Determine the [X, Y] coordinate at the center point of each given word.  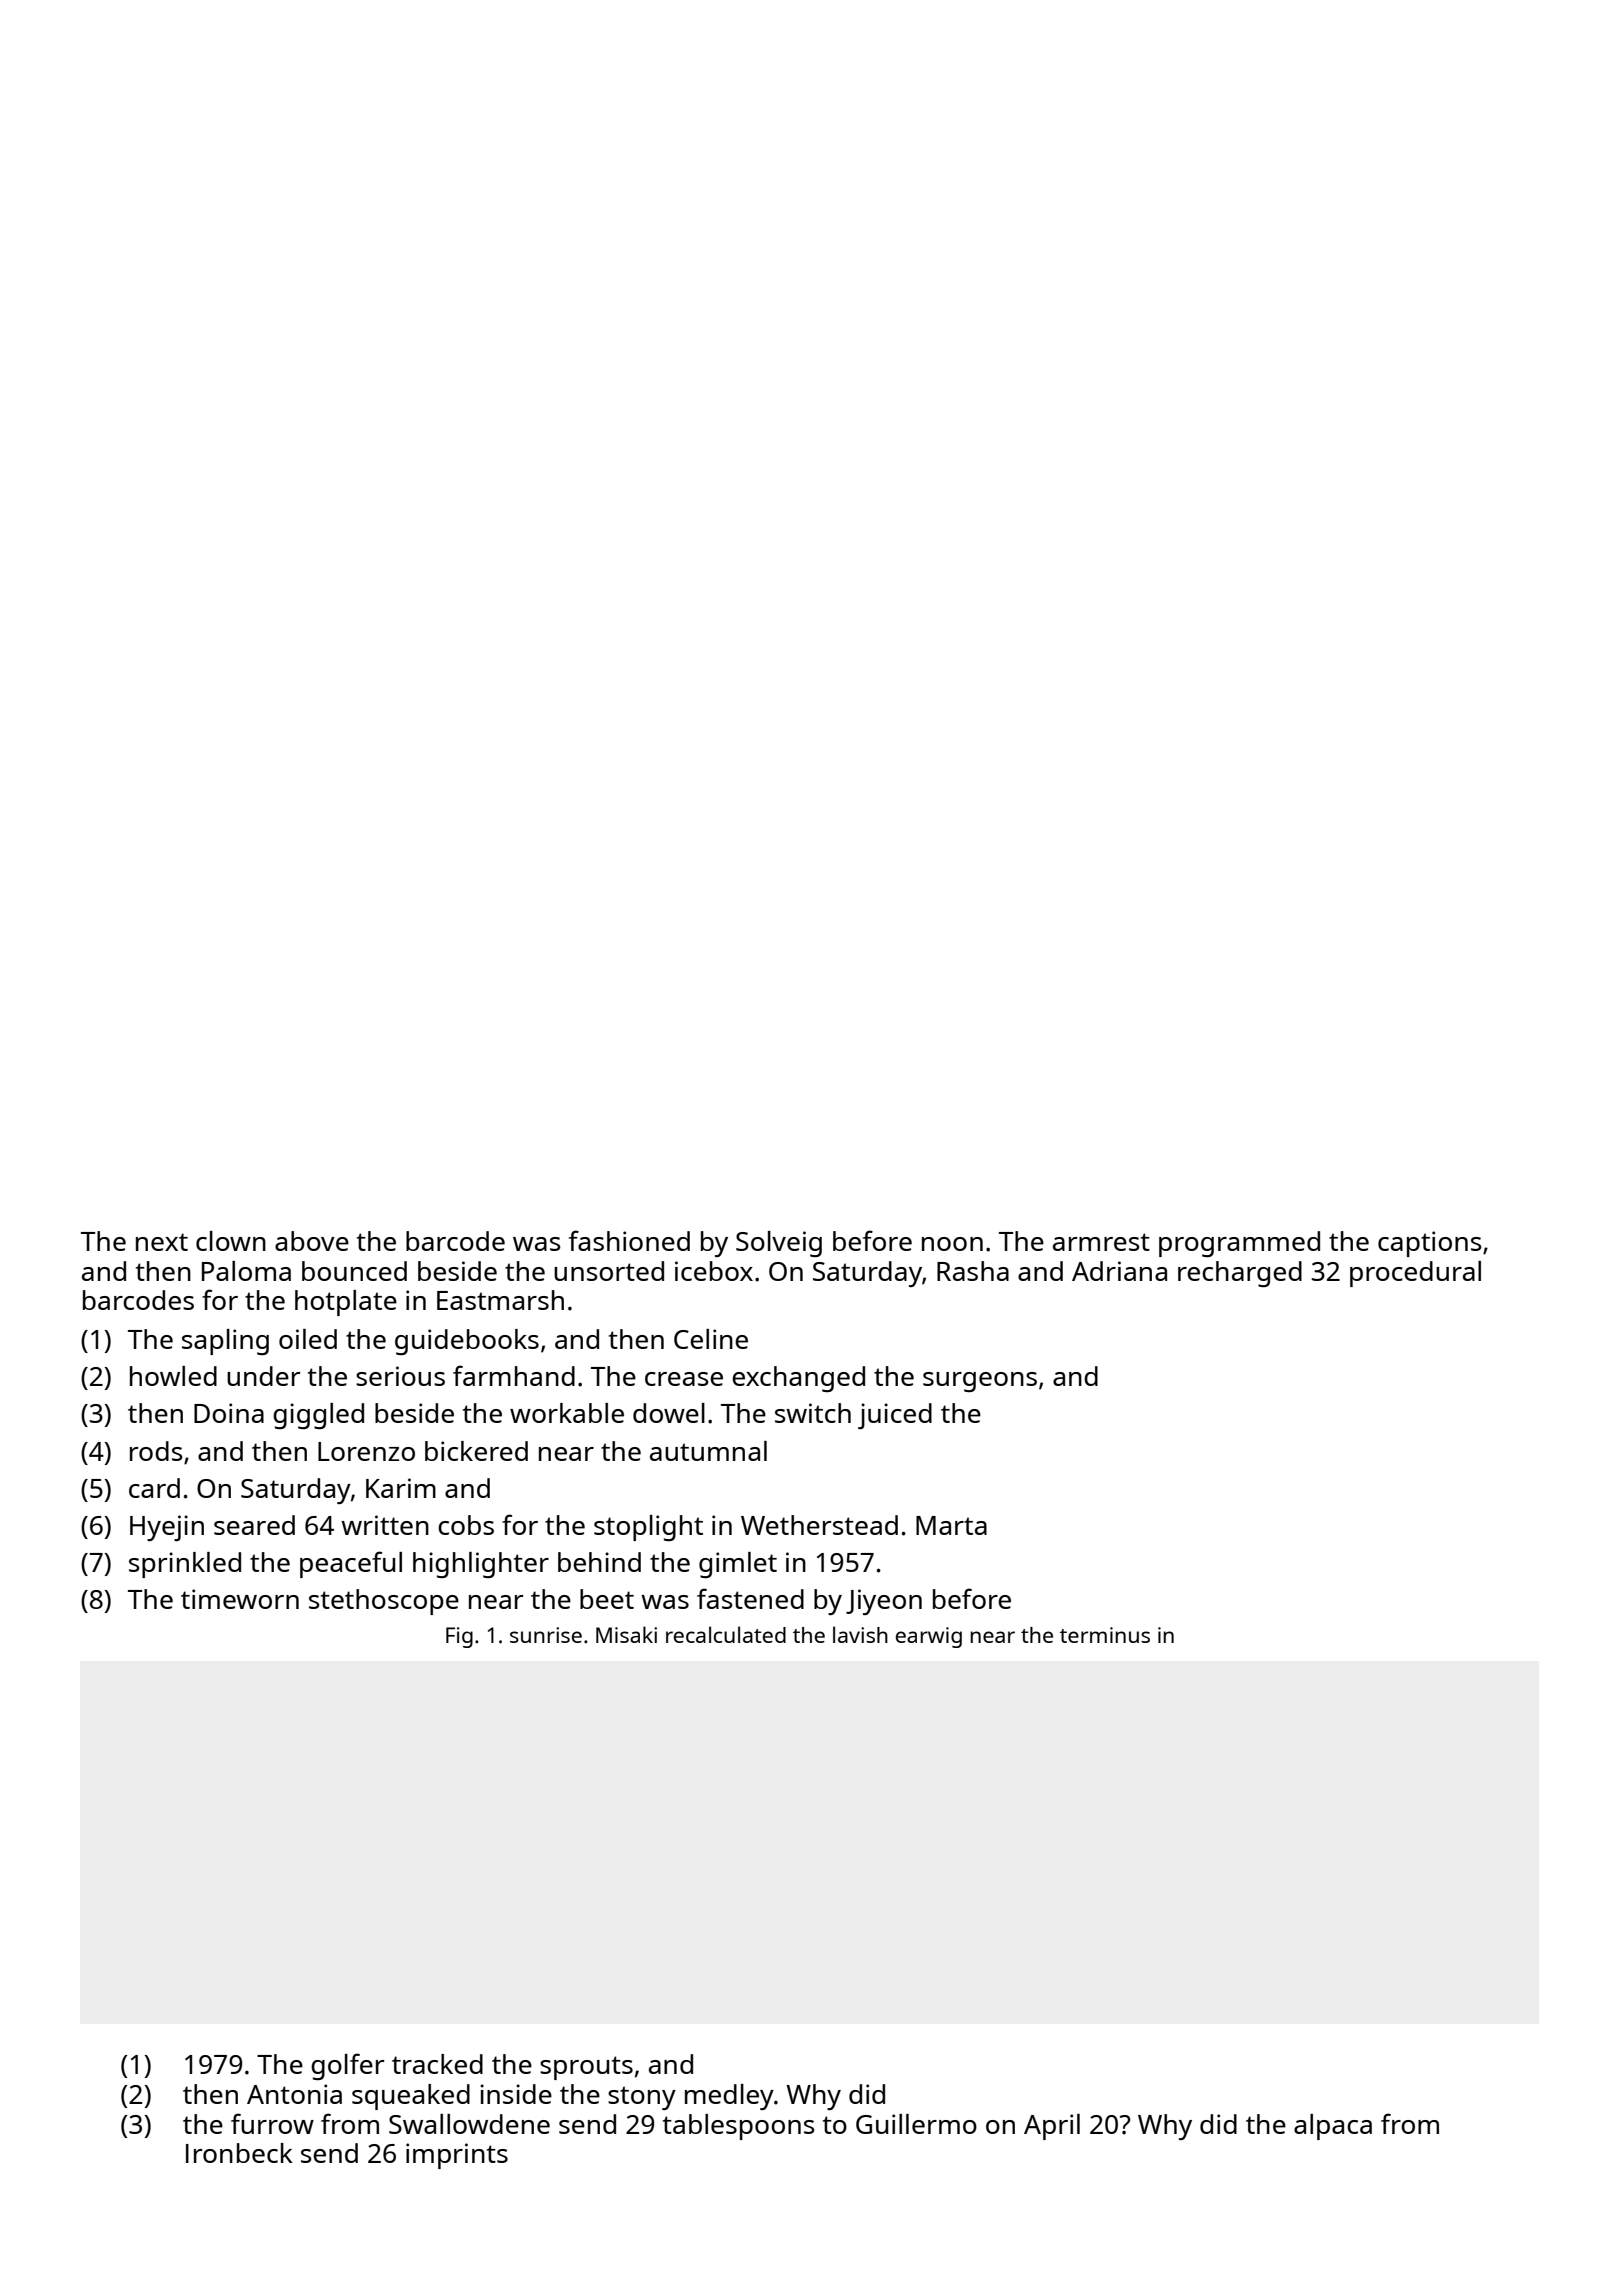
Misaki [626, 1634]
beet [607, 1599]
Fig [459, 1637]
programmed [1239, 1244]
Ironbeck [239, 2153]
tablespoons [738, 2127]
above [312, 1241]
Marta [951, 1525]
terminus [1105, 1635]
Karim [401, 1488]
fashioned [629, 1240]
